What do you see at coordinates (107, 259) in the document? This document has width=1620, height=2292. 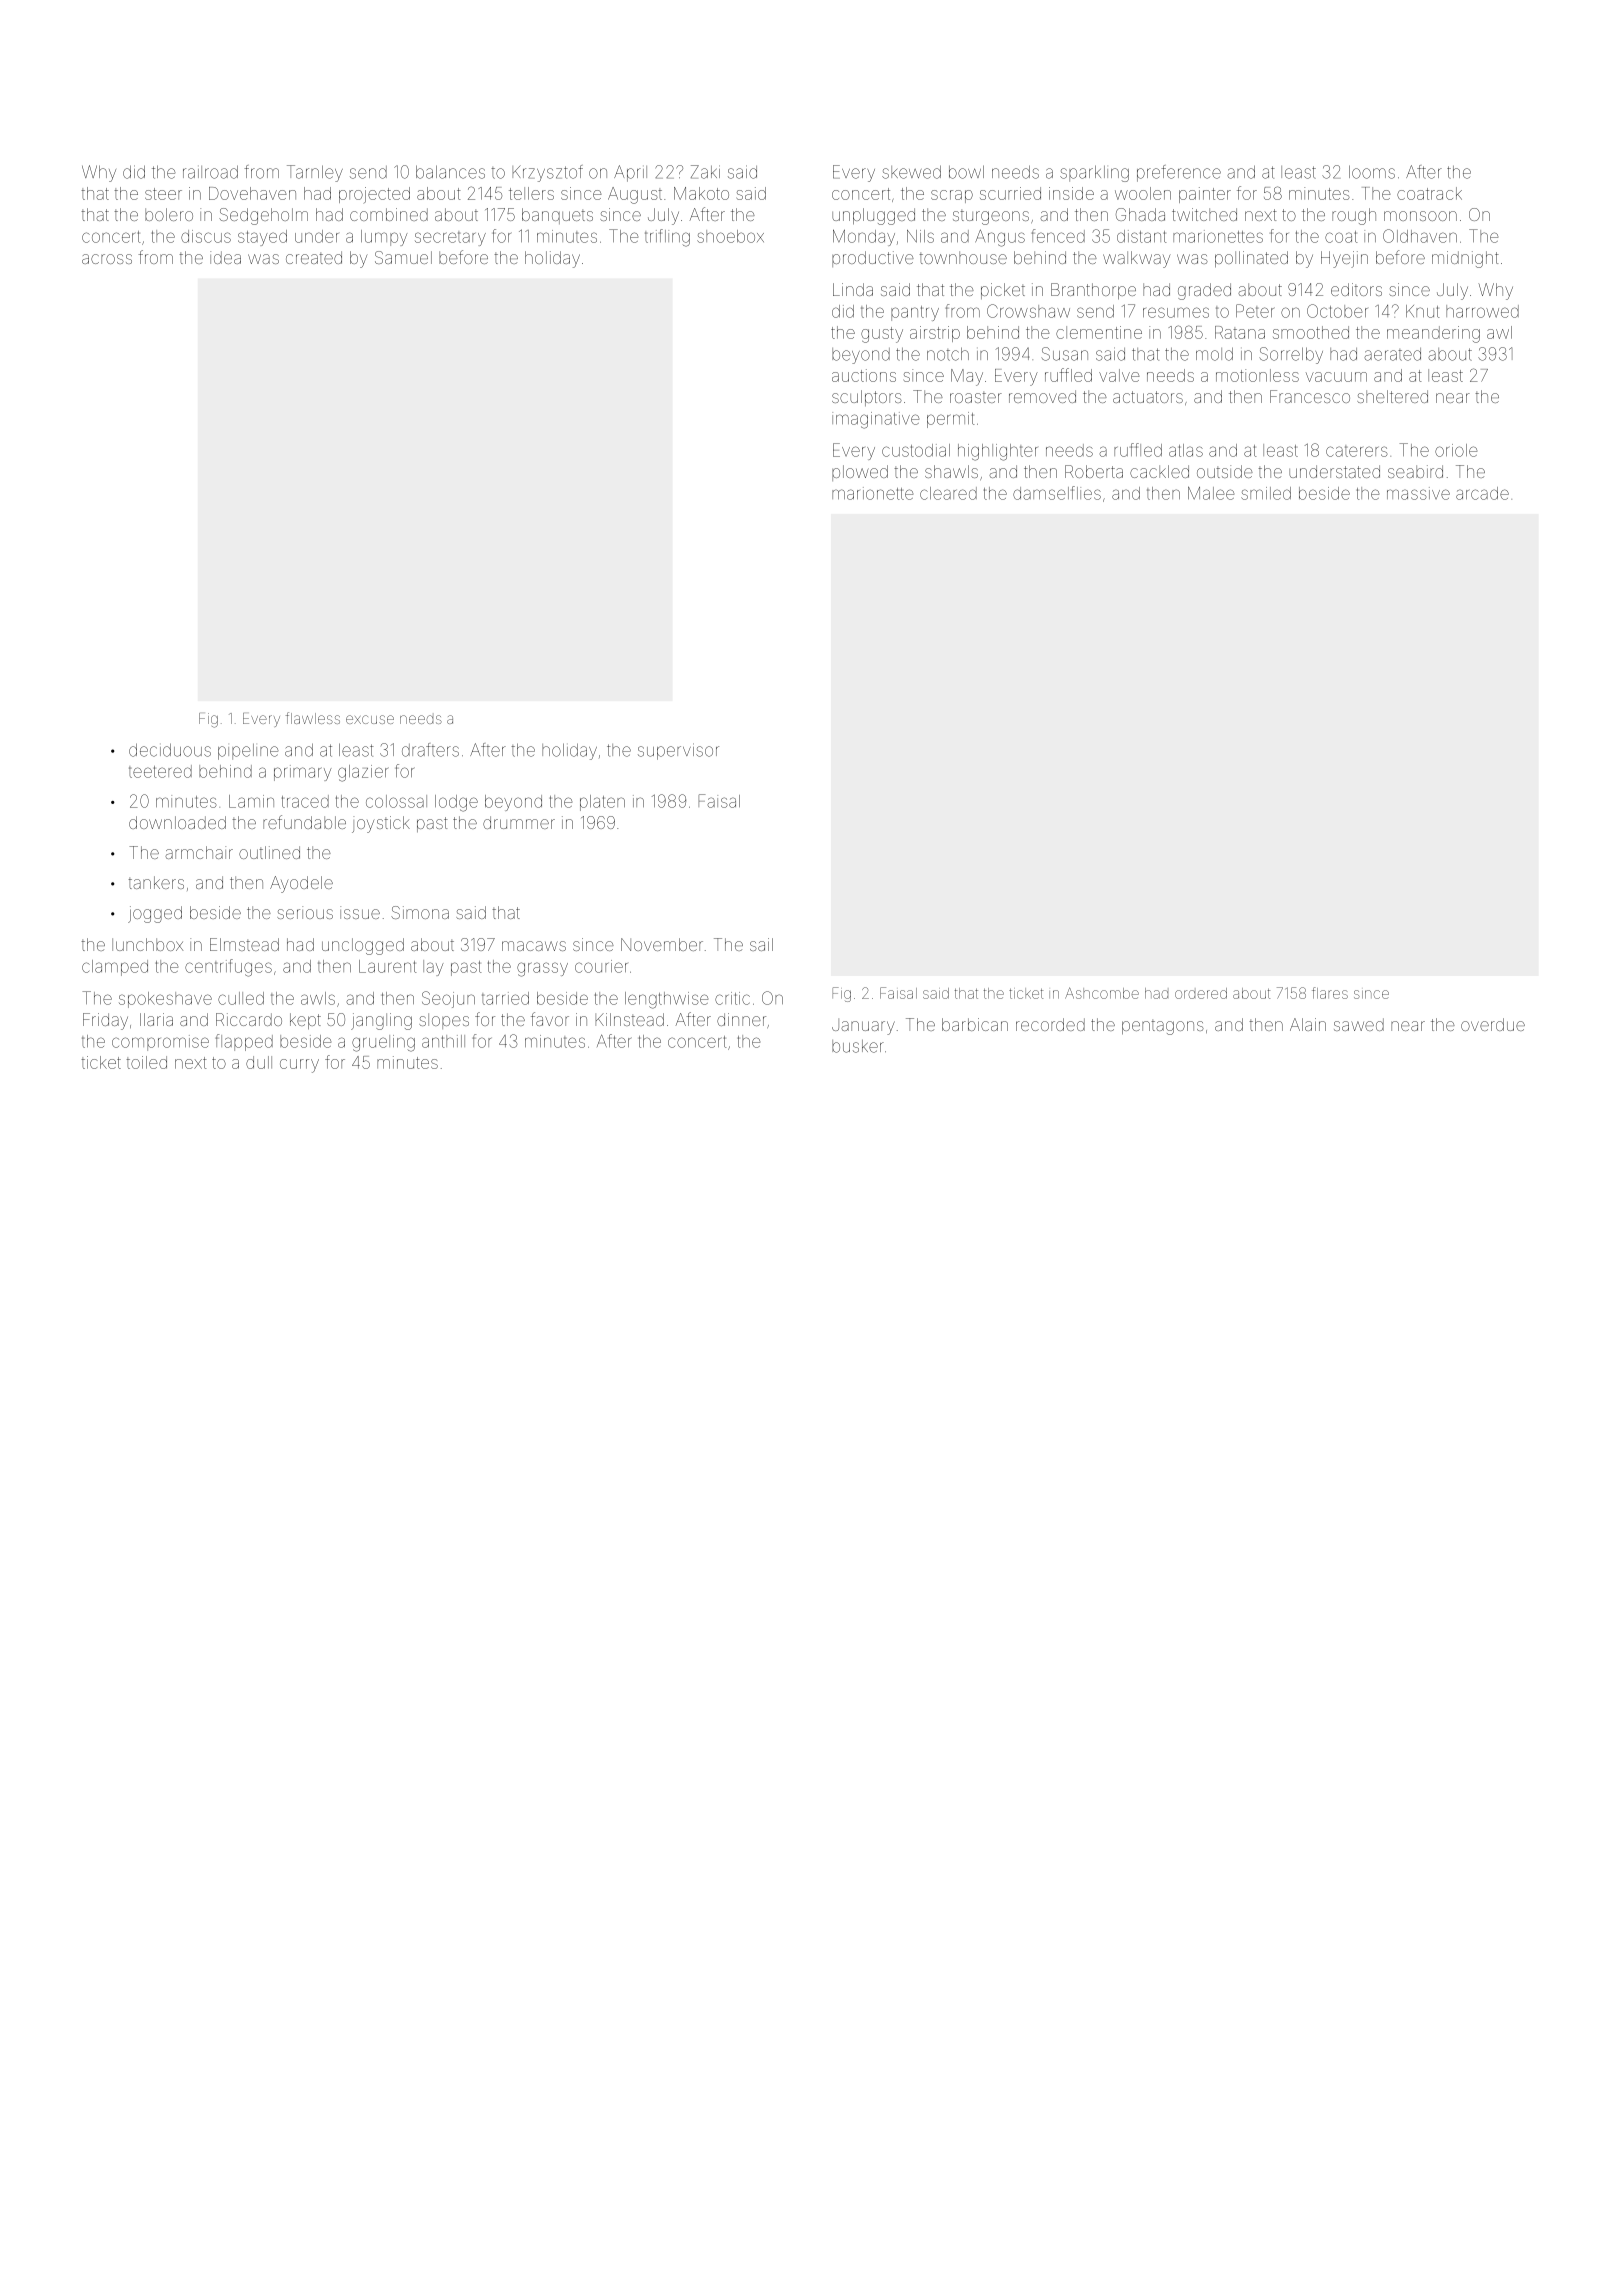 I see `across` at bounding box center [107, 259].
